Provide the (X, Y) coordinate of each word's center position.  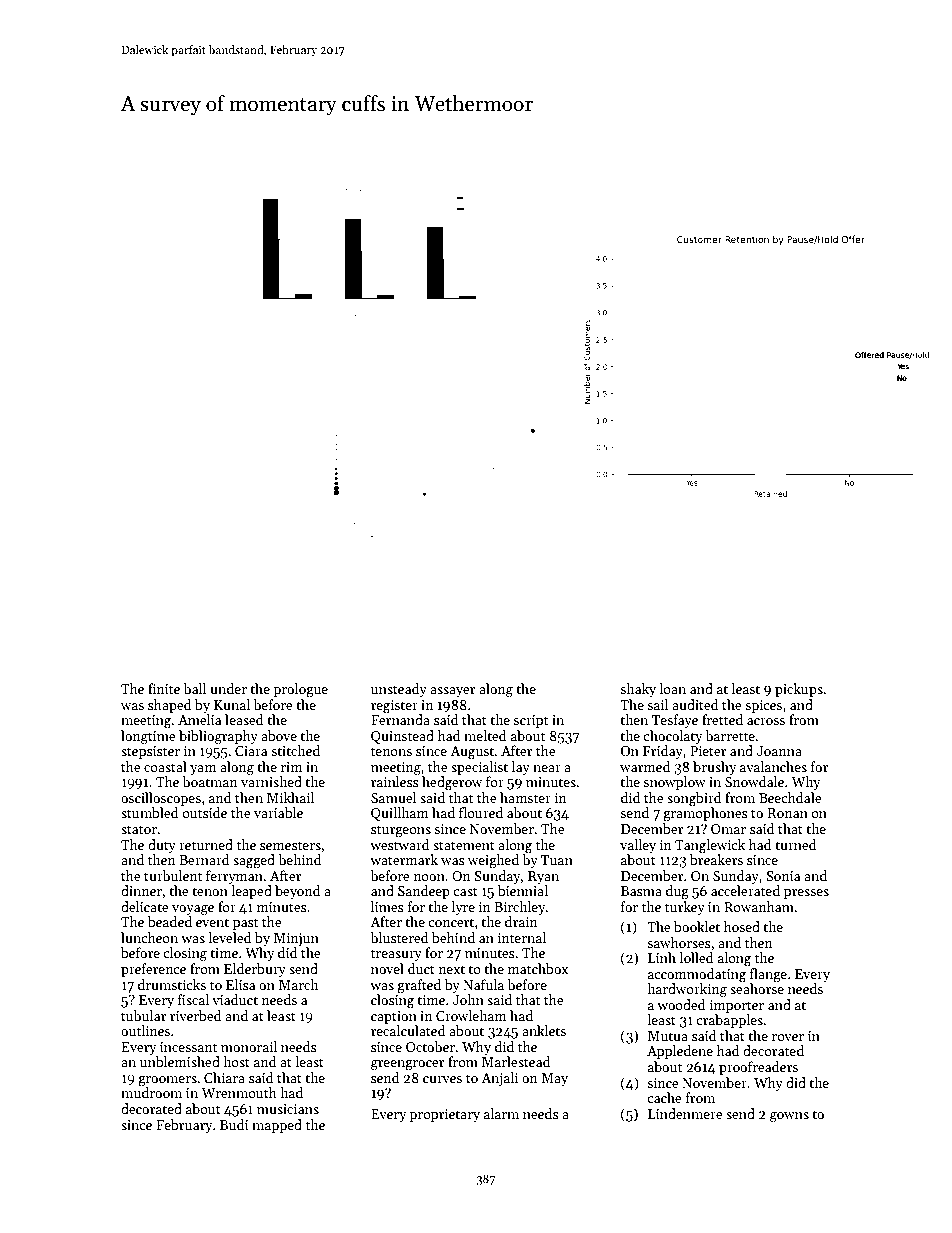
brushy (715, 768)
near (547, 768)
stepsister (150, 752)
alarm (501, 1113)
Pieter (708, 751)
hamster (525, 797)
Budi (234, 1124)
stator (139, 829)
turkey (685, 908)
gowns (789, 1117)
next (452, 969)
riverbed (196, 1015)
